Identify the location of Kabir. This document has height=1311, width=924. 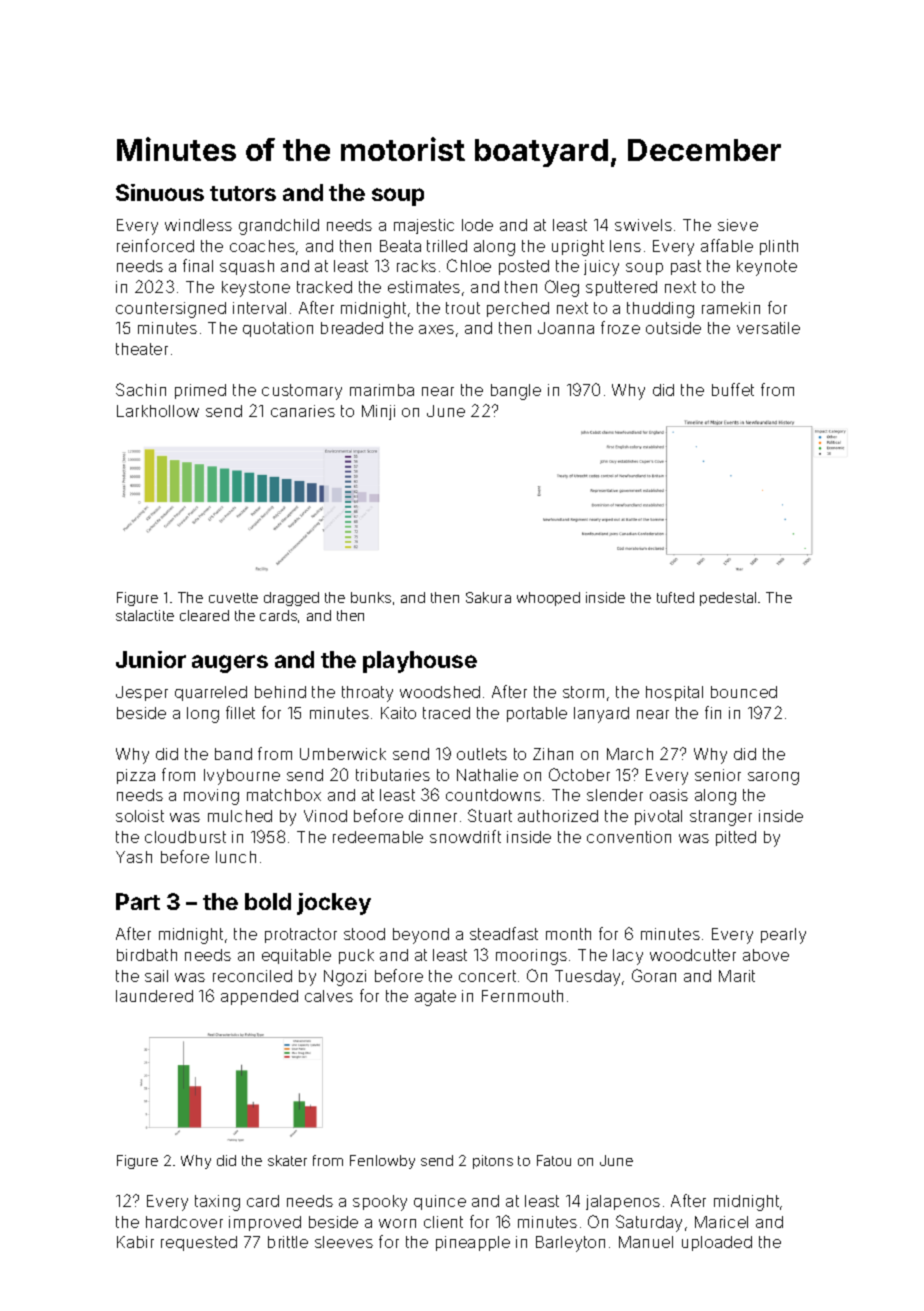
(135, 1242).
